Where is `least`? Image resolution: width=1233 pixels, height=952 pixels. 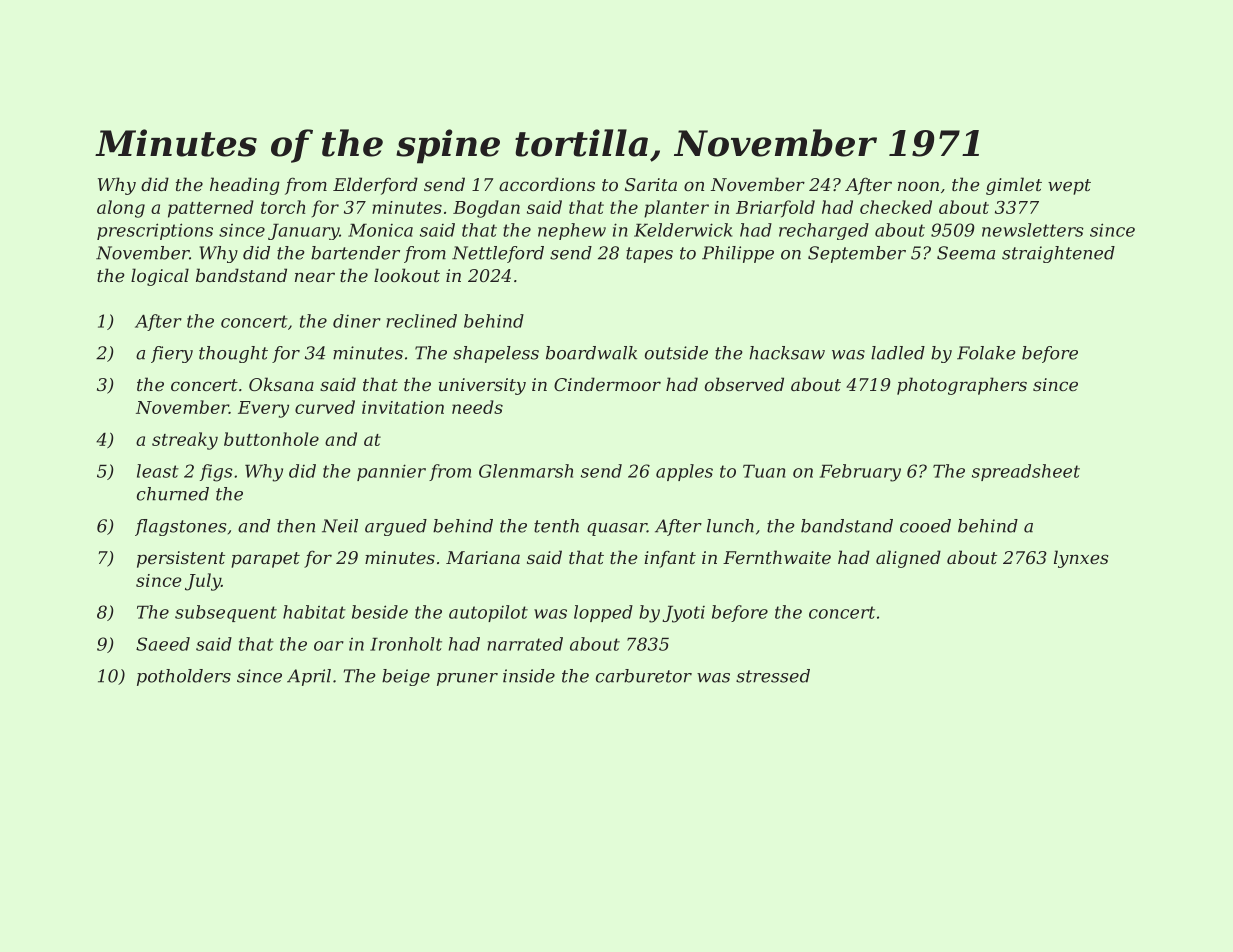 least is located at coordinates (158, 471).
